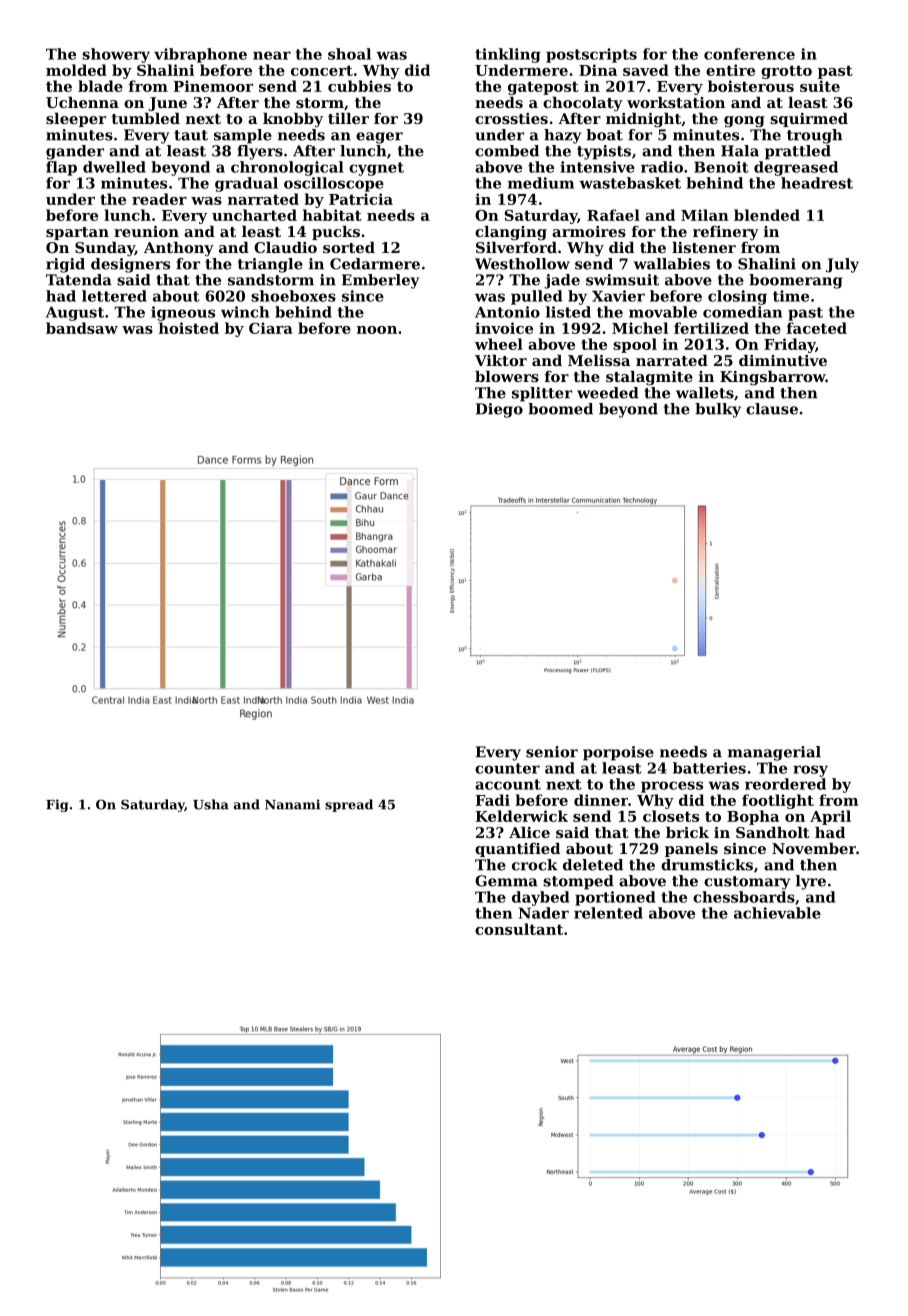 The height and width of the page is (1316, 908). Describe the element at coordinates (272, 55) in the page. I see `near` at that location.
